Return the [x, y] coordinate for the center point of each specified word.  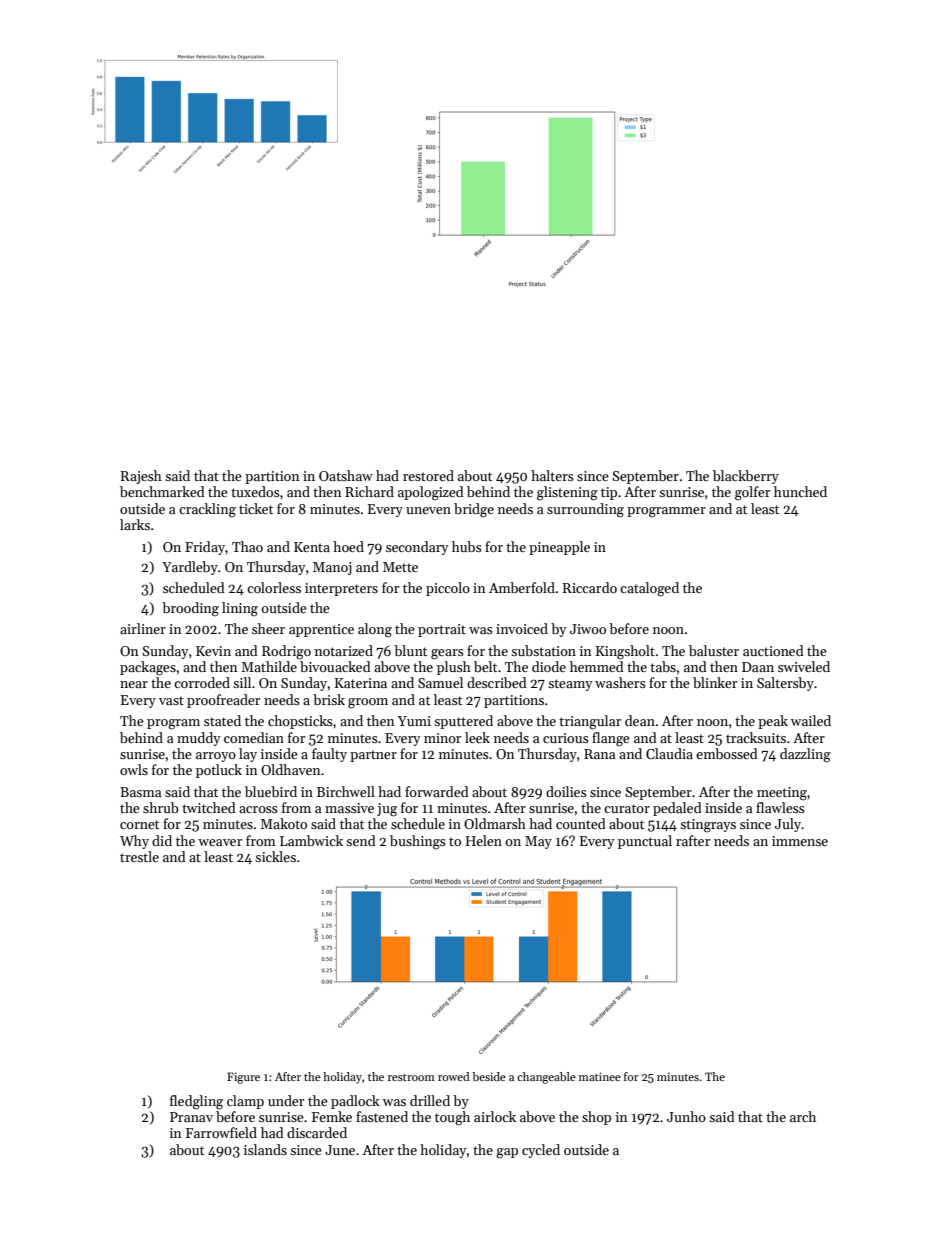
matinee [600, 1076]
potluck [219, 771]
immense [800, 841]
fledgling [196, 1102]
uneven [428, 510]
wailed [811, 720]
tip [609, 493]
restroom [411, 1077]
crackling [207, 510]
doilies [566, 791]
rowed [454, 1076]
